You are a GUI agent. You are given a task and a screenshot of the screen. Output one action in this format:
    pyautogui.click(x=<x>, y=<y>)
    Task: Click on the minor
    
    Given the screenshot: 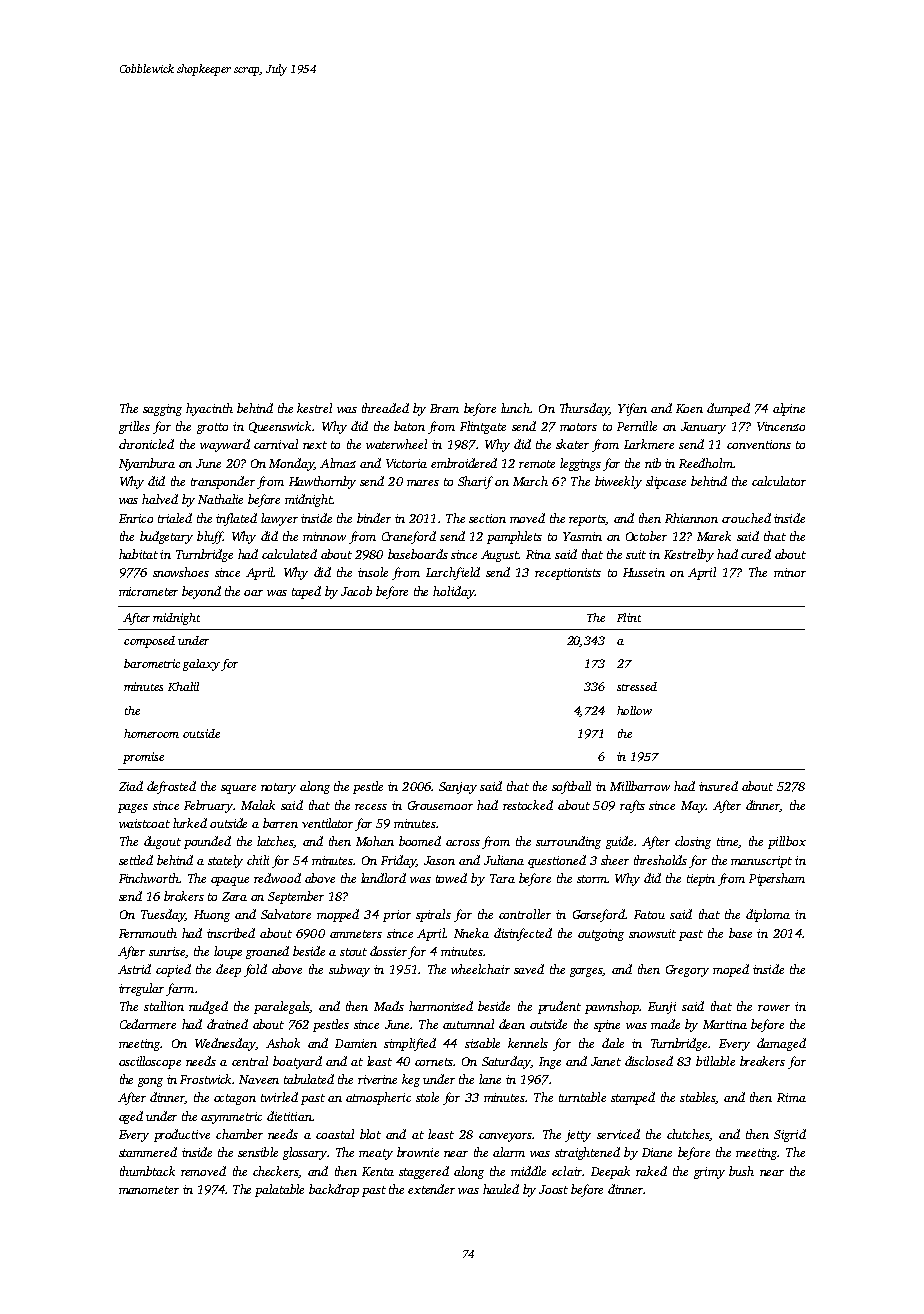 What is the action you would take?
    pyautogui.click(x=790, y=572)
